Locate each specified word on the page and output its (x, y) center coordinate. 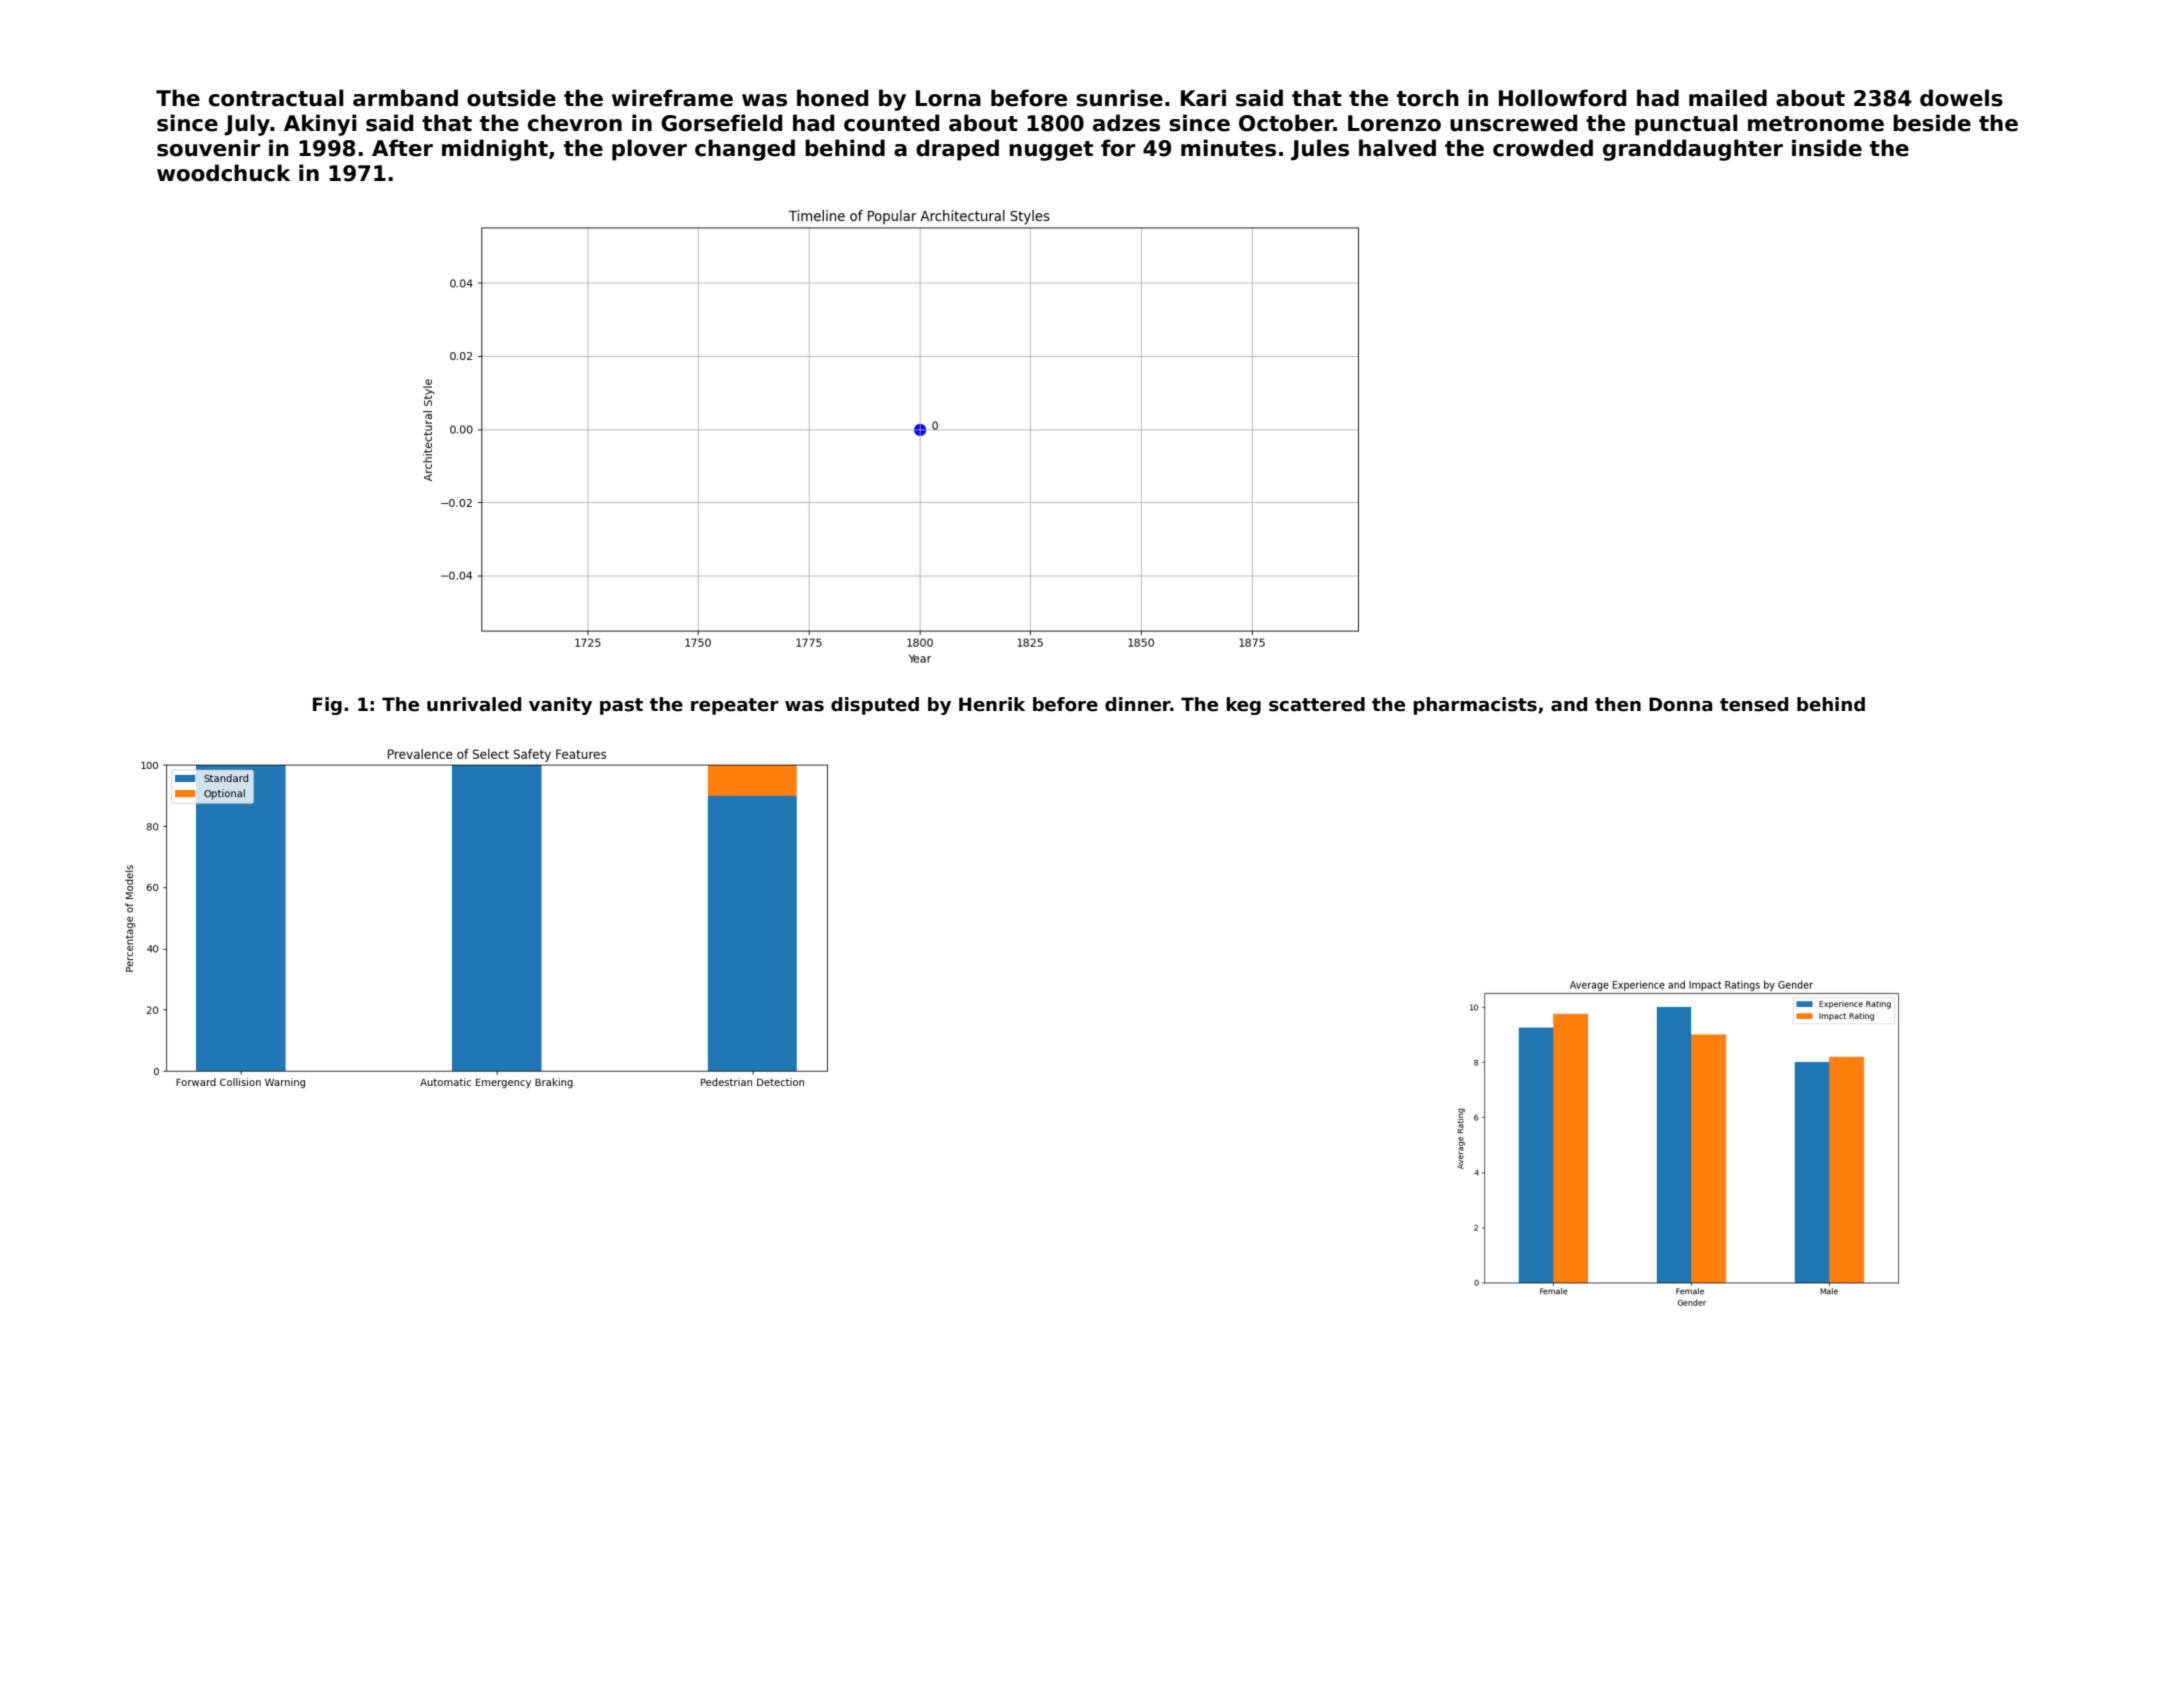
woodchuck (223, 173)
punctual (1686, 125)
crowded (1543, 148)
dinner (1138, 704)
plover (649, 150)
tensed (1754, 704)
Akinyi (320, 125)
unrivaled (474, 704)
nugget (1051, 151)
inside (1827, 148)
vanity (560, 706)
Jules (1320, 150)
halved (1397, 148)
